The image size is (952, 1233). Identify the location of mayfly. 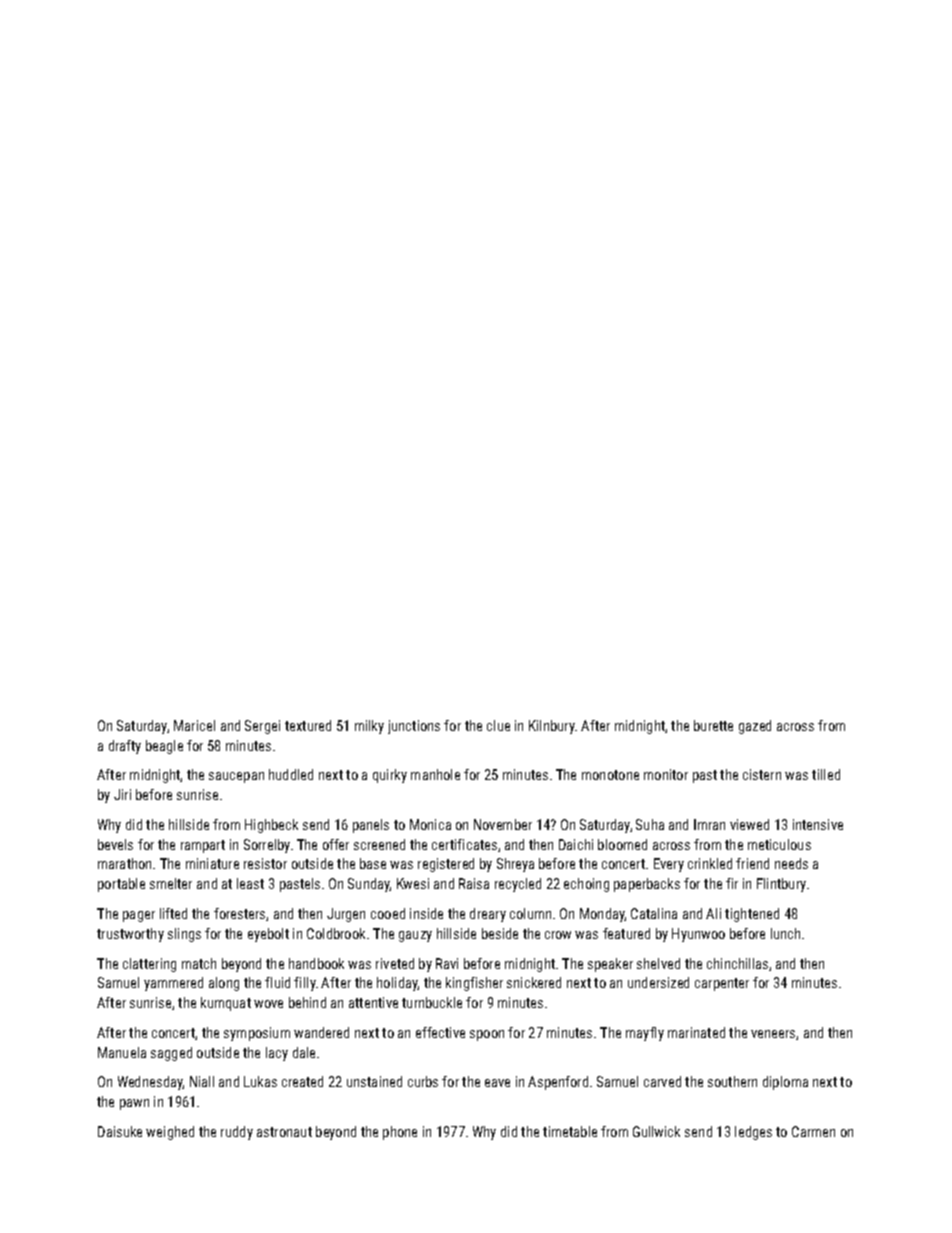
(645, 1034).
